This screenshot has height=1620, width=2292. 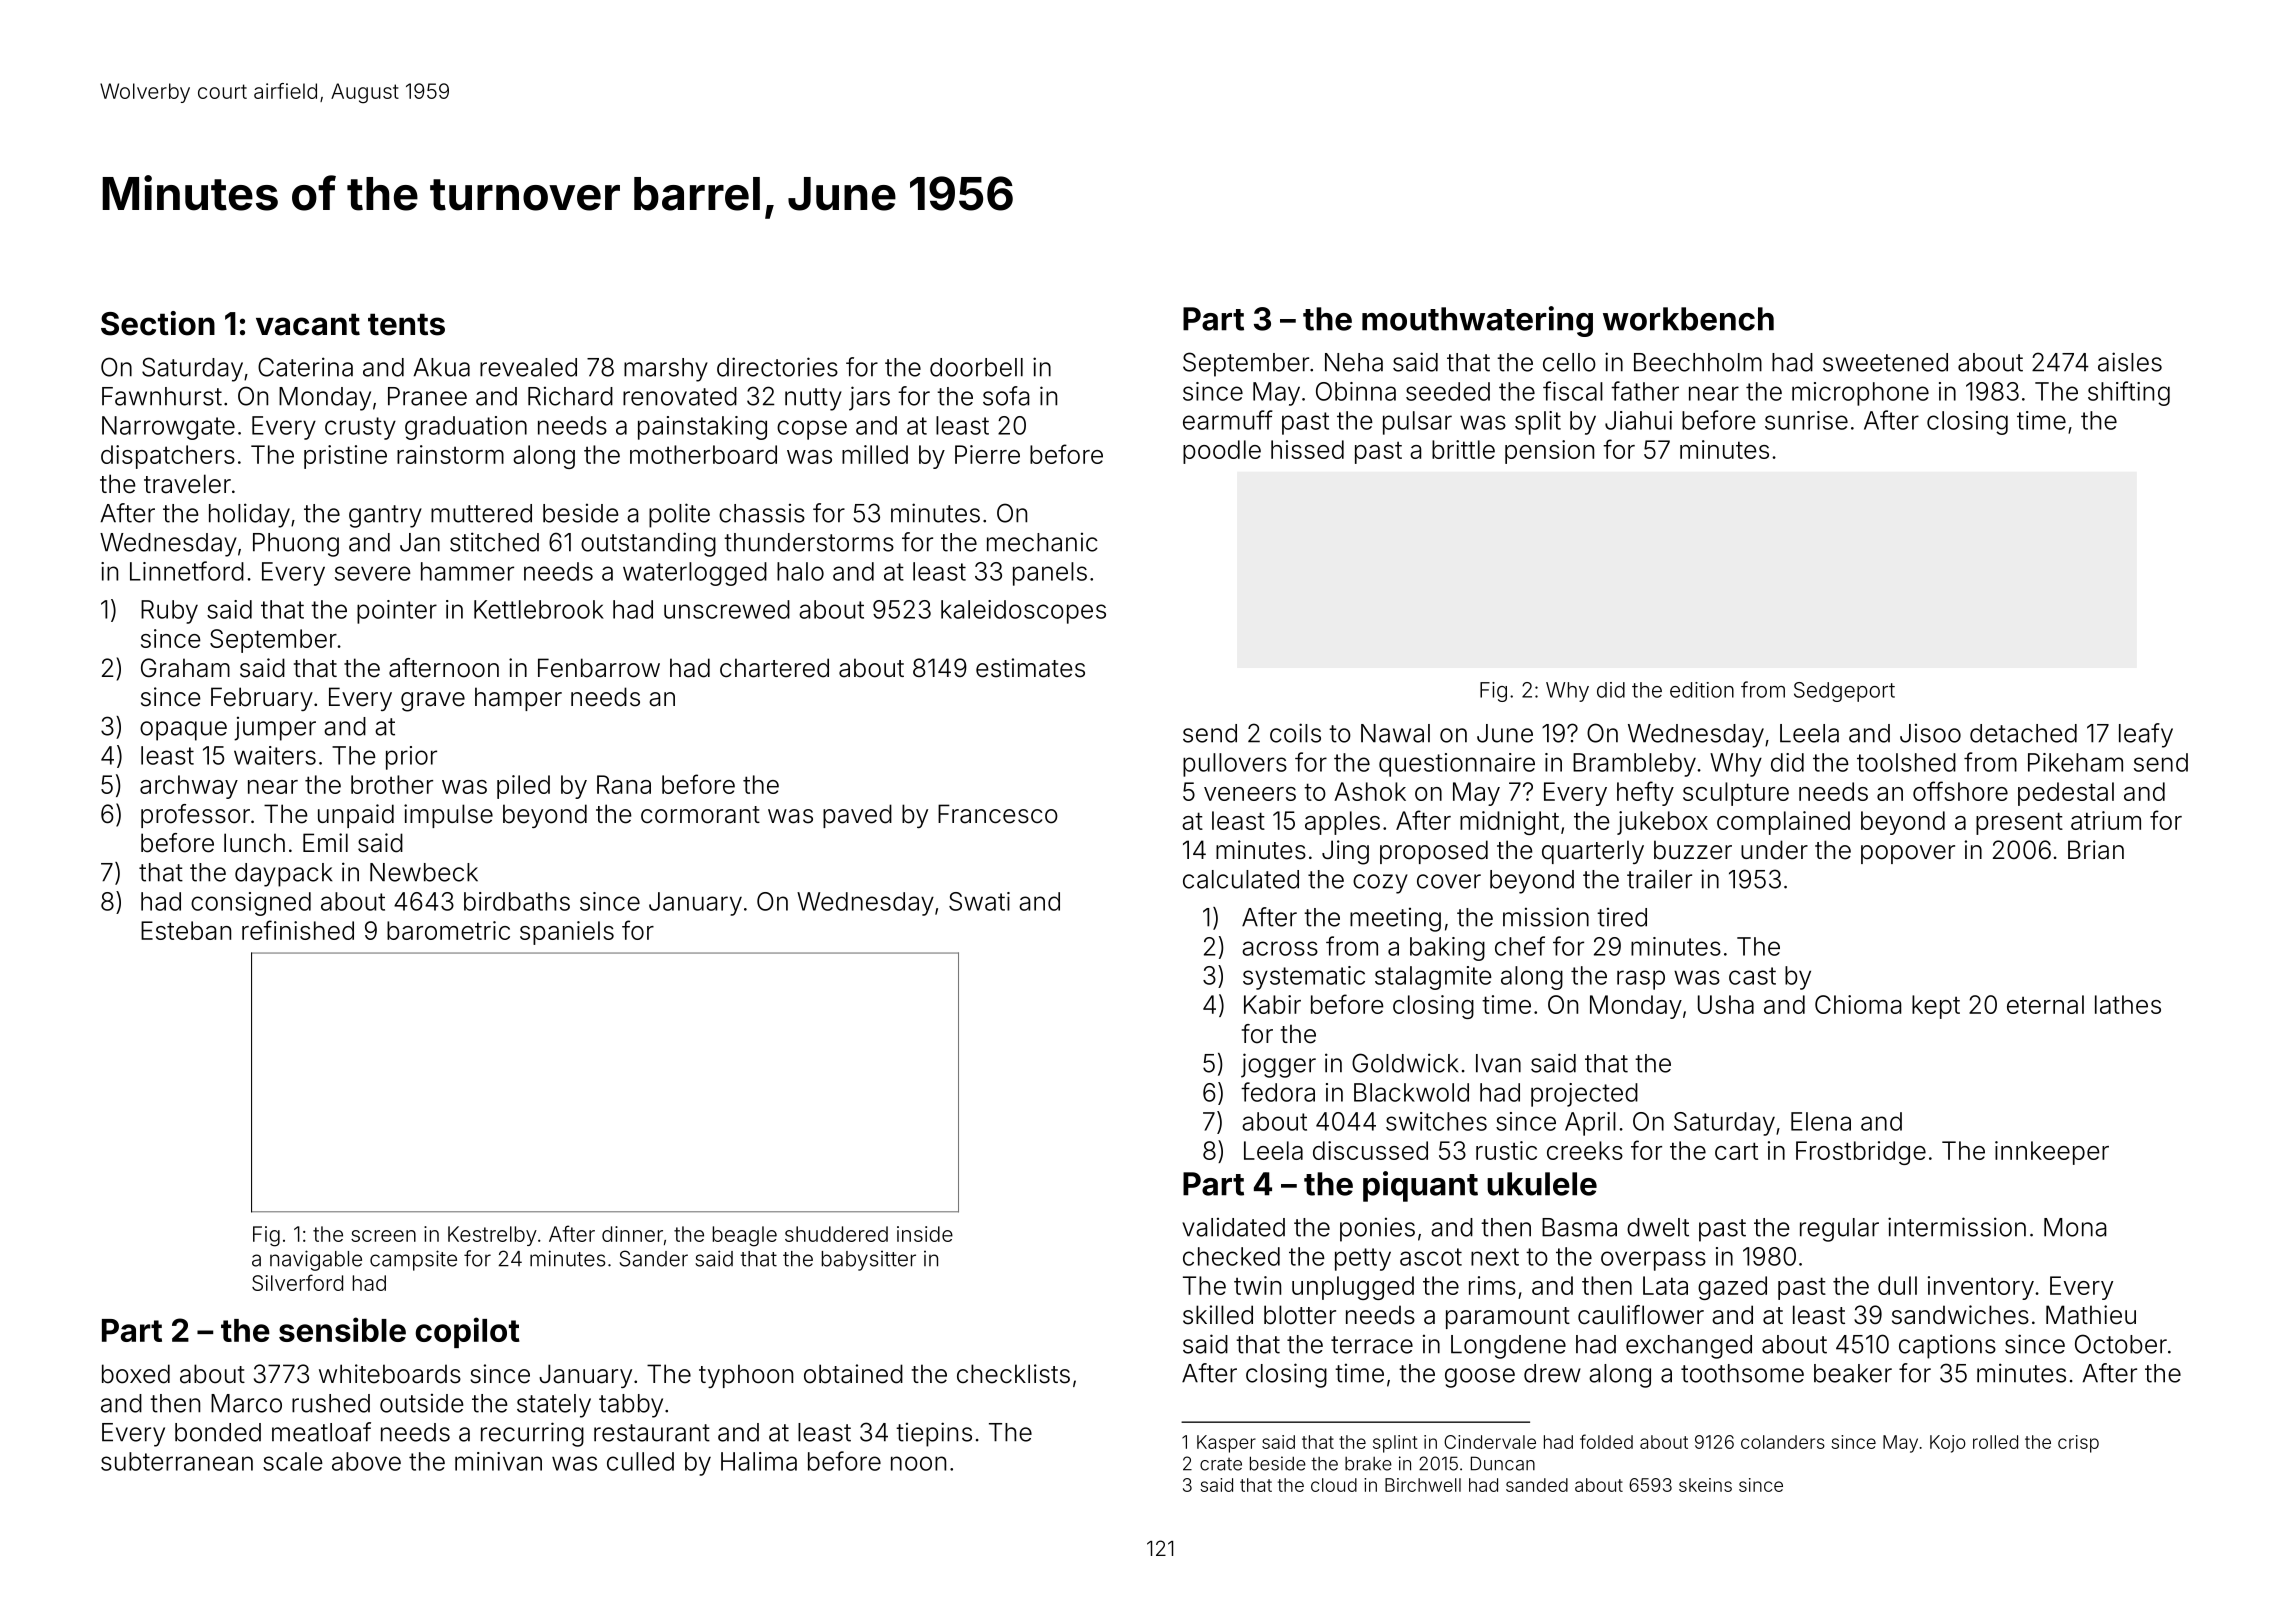 What do you see at coordinates (2052, 1153) in the screenshot?
I see `innkeeper` at bounding box center [2052, 1153].
